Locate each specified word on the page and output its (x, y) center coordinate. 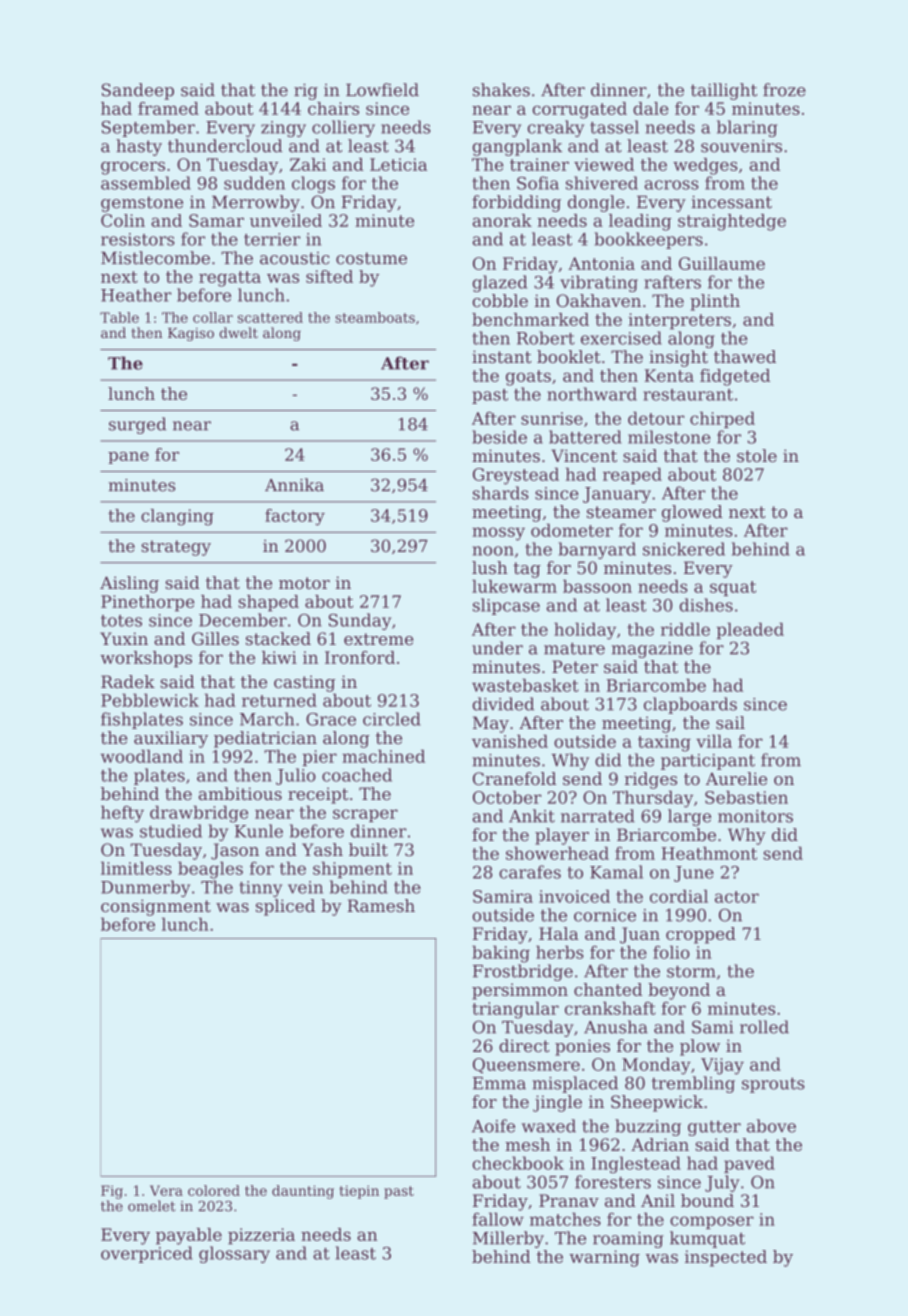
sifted (329, 276)
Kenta (669, 375)
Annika (294, 485)
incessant (731, 202)
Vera (166, 1190)
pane (128, 458)
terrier (272, 239)
